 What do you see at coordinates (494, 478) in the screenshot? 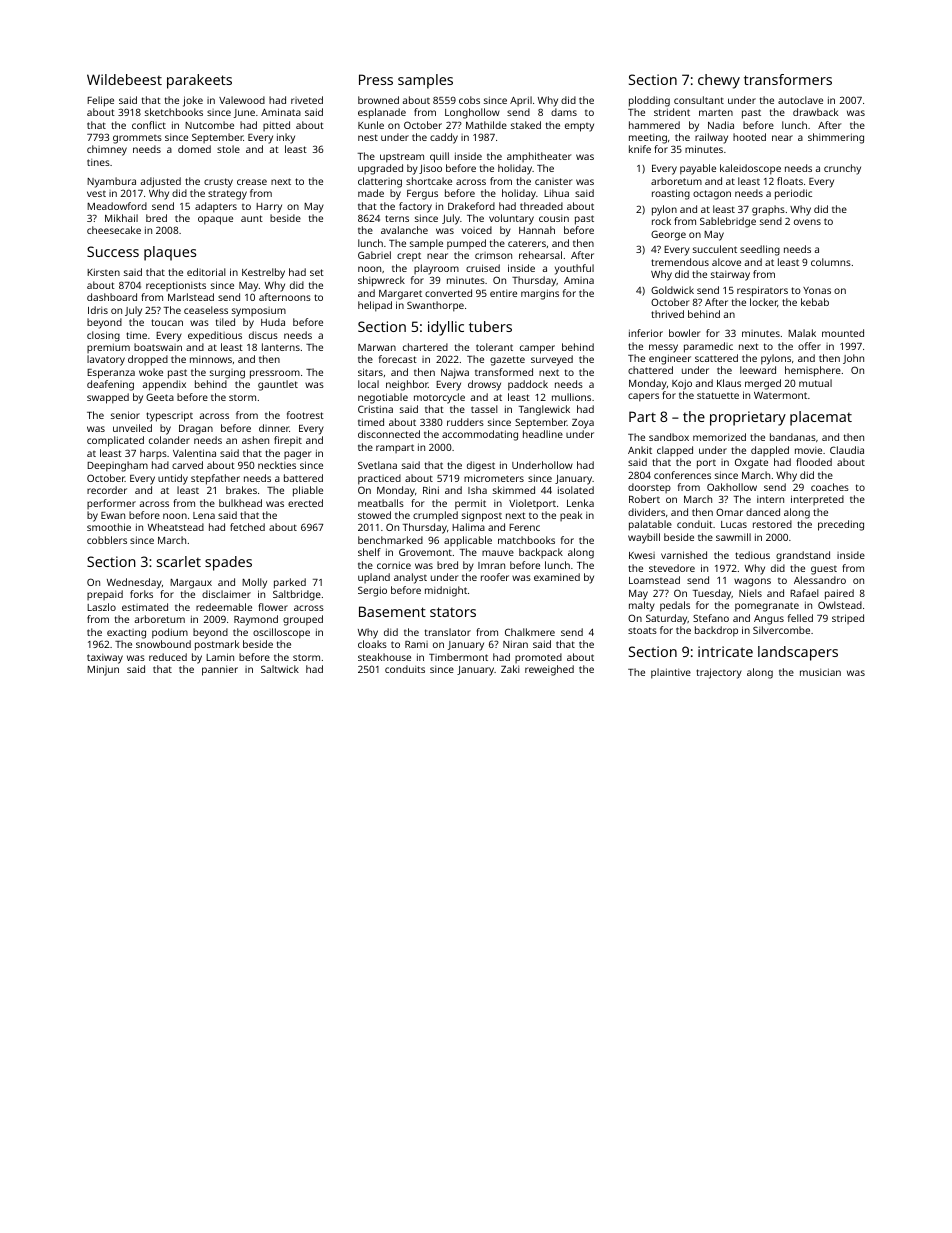
I see `micrometers` at bounding box center [494, 478].
